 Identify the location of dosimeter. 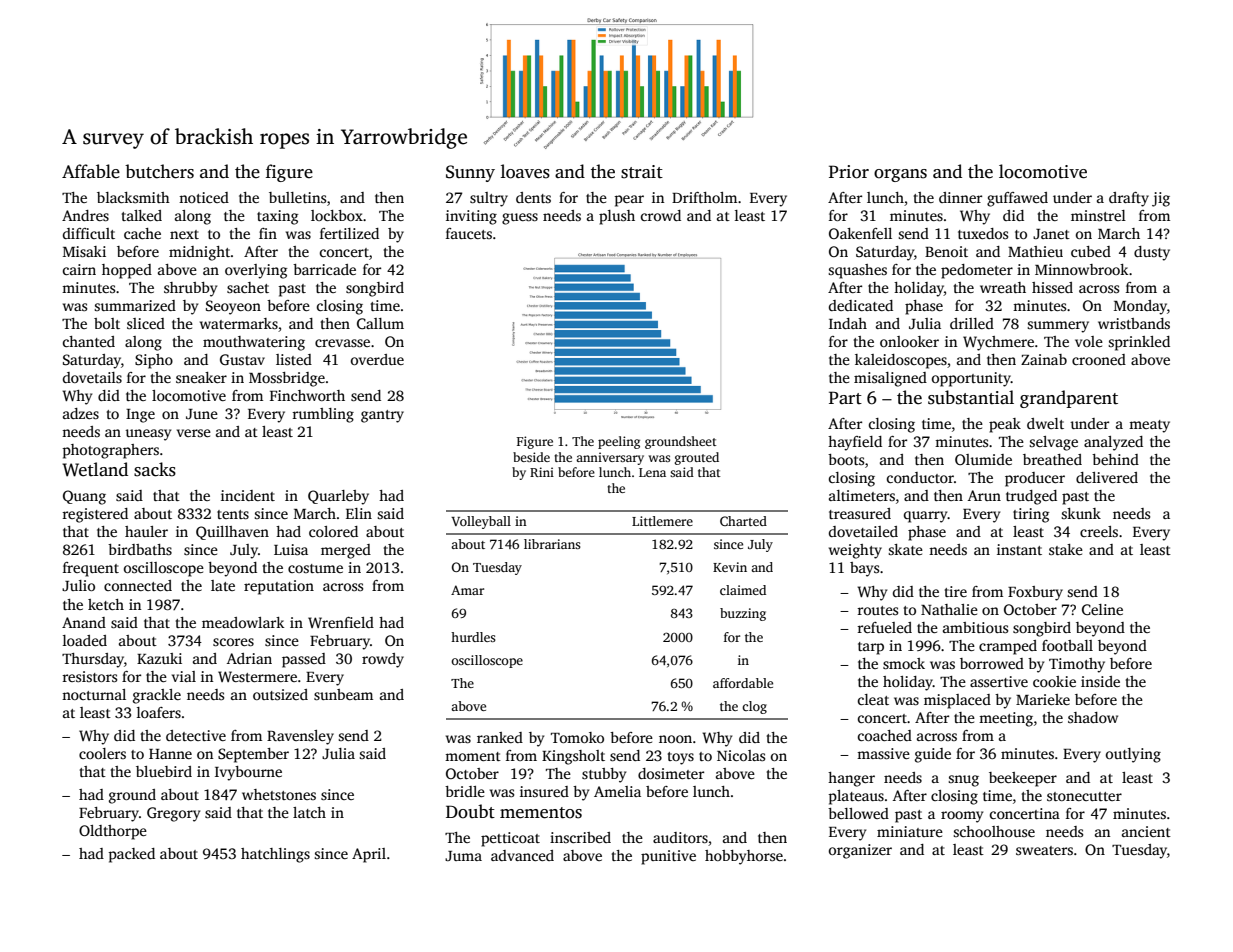
(671, 773).
